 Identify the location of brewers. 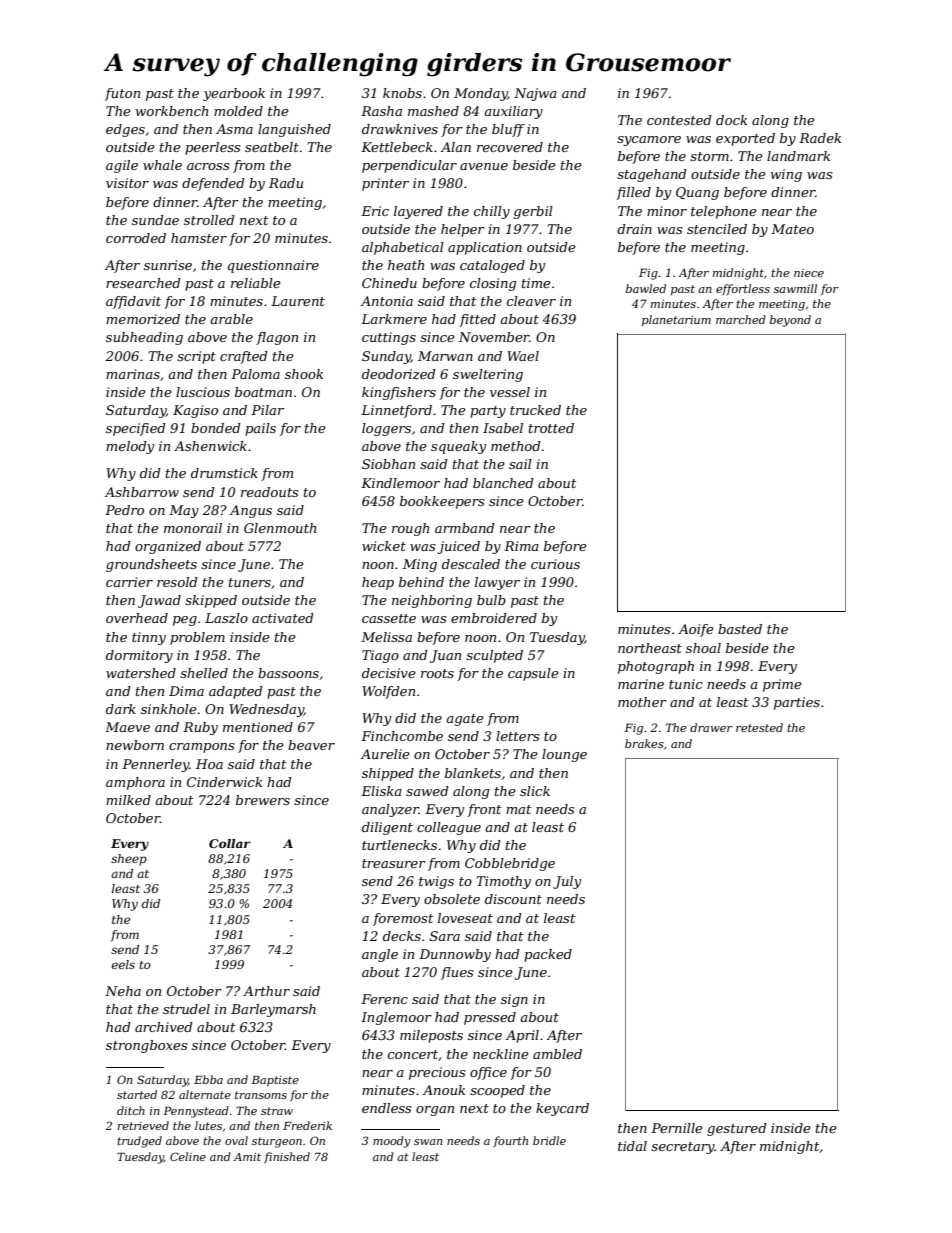
(263, 800).
